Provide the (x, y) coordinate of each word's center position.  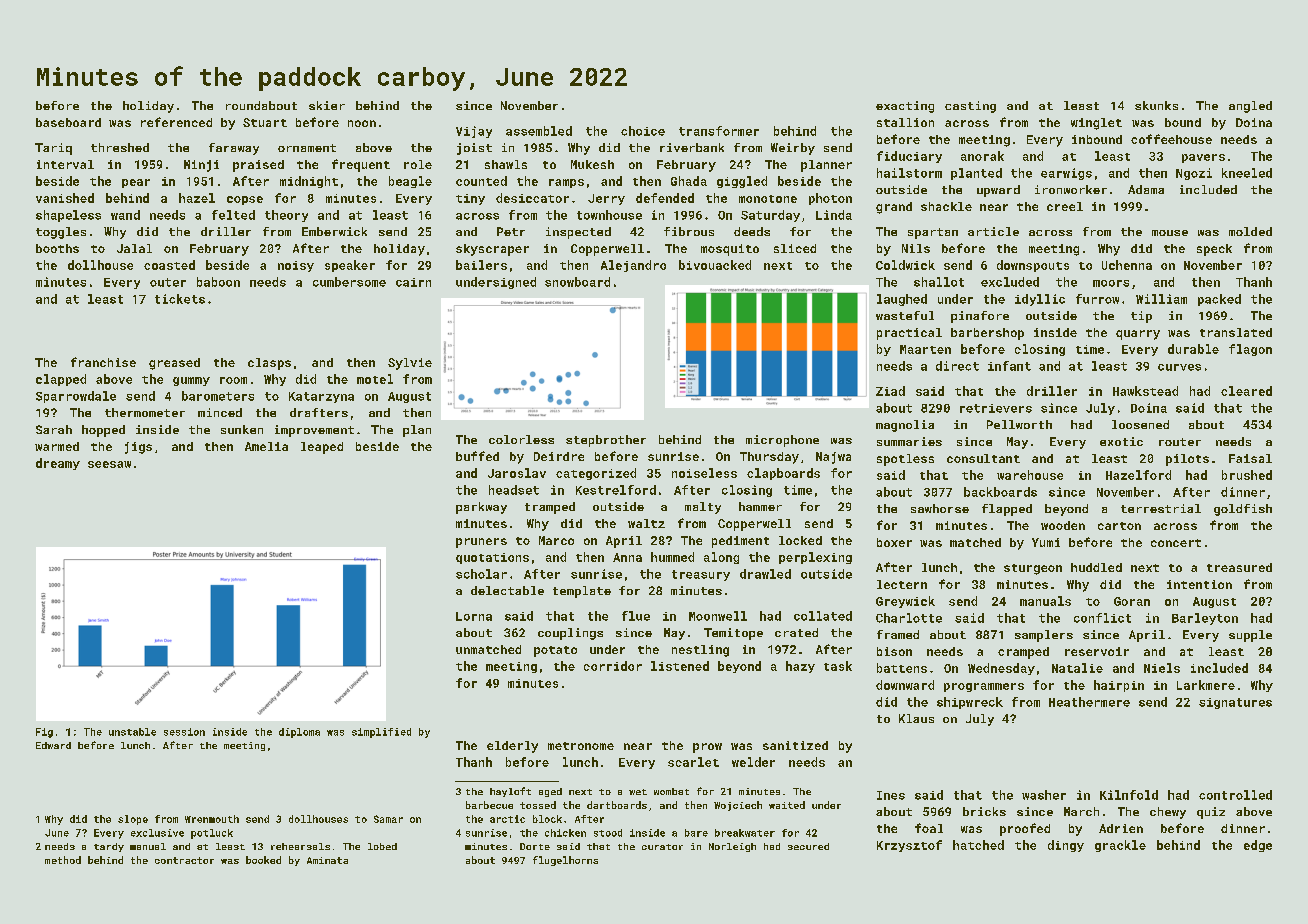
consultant (983, 458)
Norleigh (732, 847)
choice (643, 131)
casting (970, 107)
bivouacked (715, 265)
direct (957, 366)
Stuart (265, 122)
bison (894, 651)
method (63, 860)
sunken (242, 429)
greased (174, 364)
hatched (978, 845)
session (184, 732)
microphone (782, 441)
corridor (613, 666)
